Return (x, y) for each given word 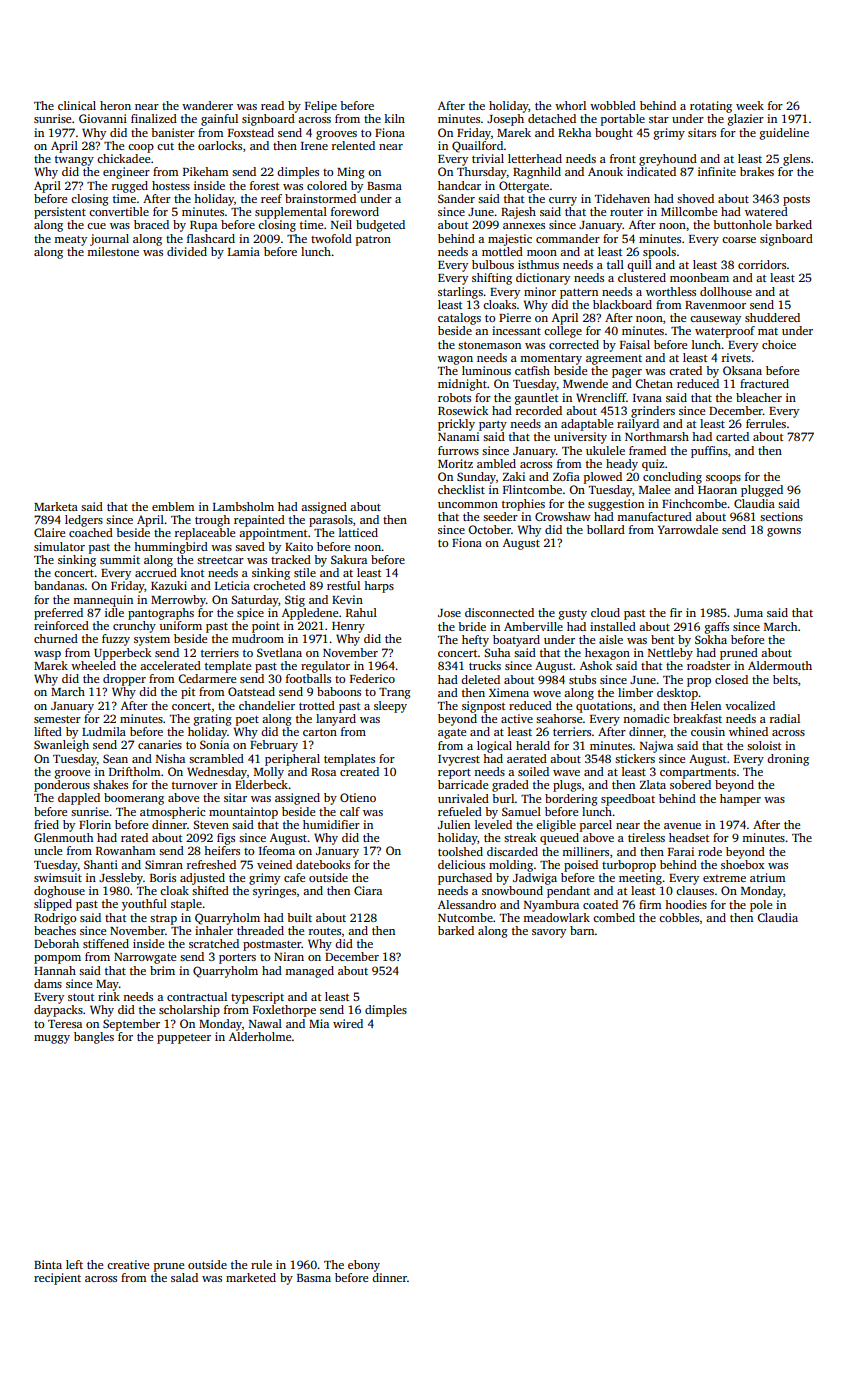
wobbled (613, 105)
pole (761, 906)
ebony (364, 1266)
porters (237, 959)
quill (639, 266)
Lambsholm (243, 506)
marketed (251, 1277)
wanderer (207, 105)
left (74, 1264)
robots (454, 397)
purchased (465, 879)
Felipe (321, 107)
